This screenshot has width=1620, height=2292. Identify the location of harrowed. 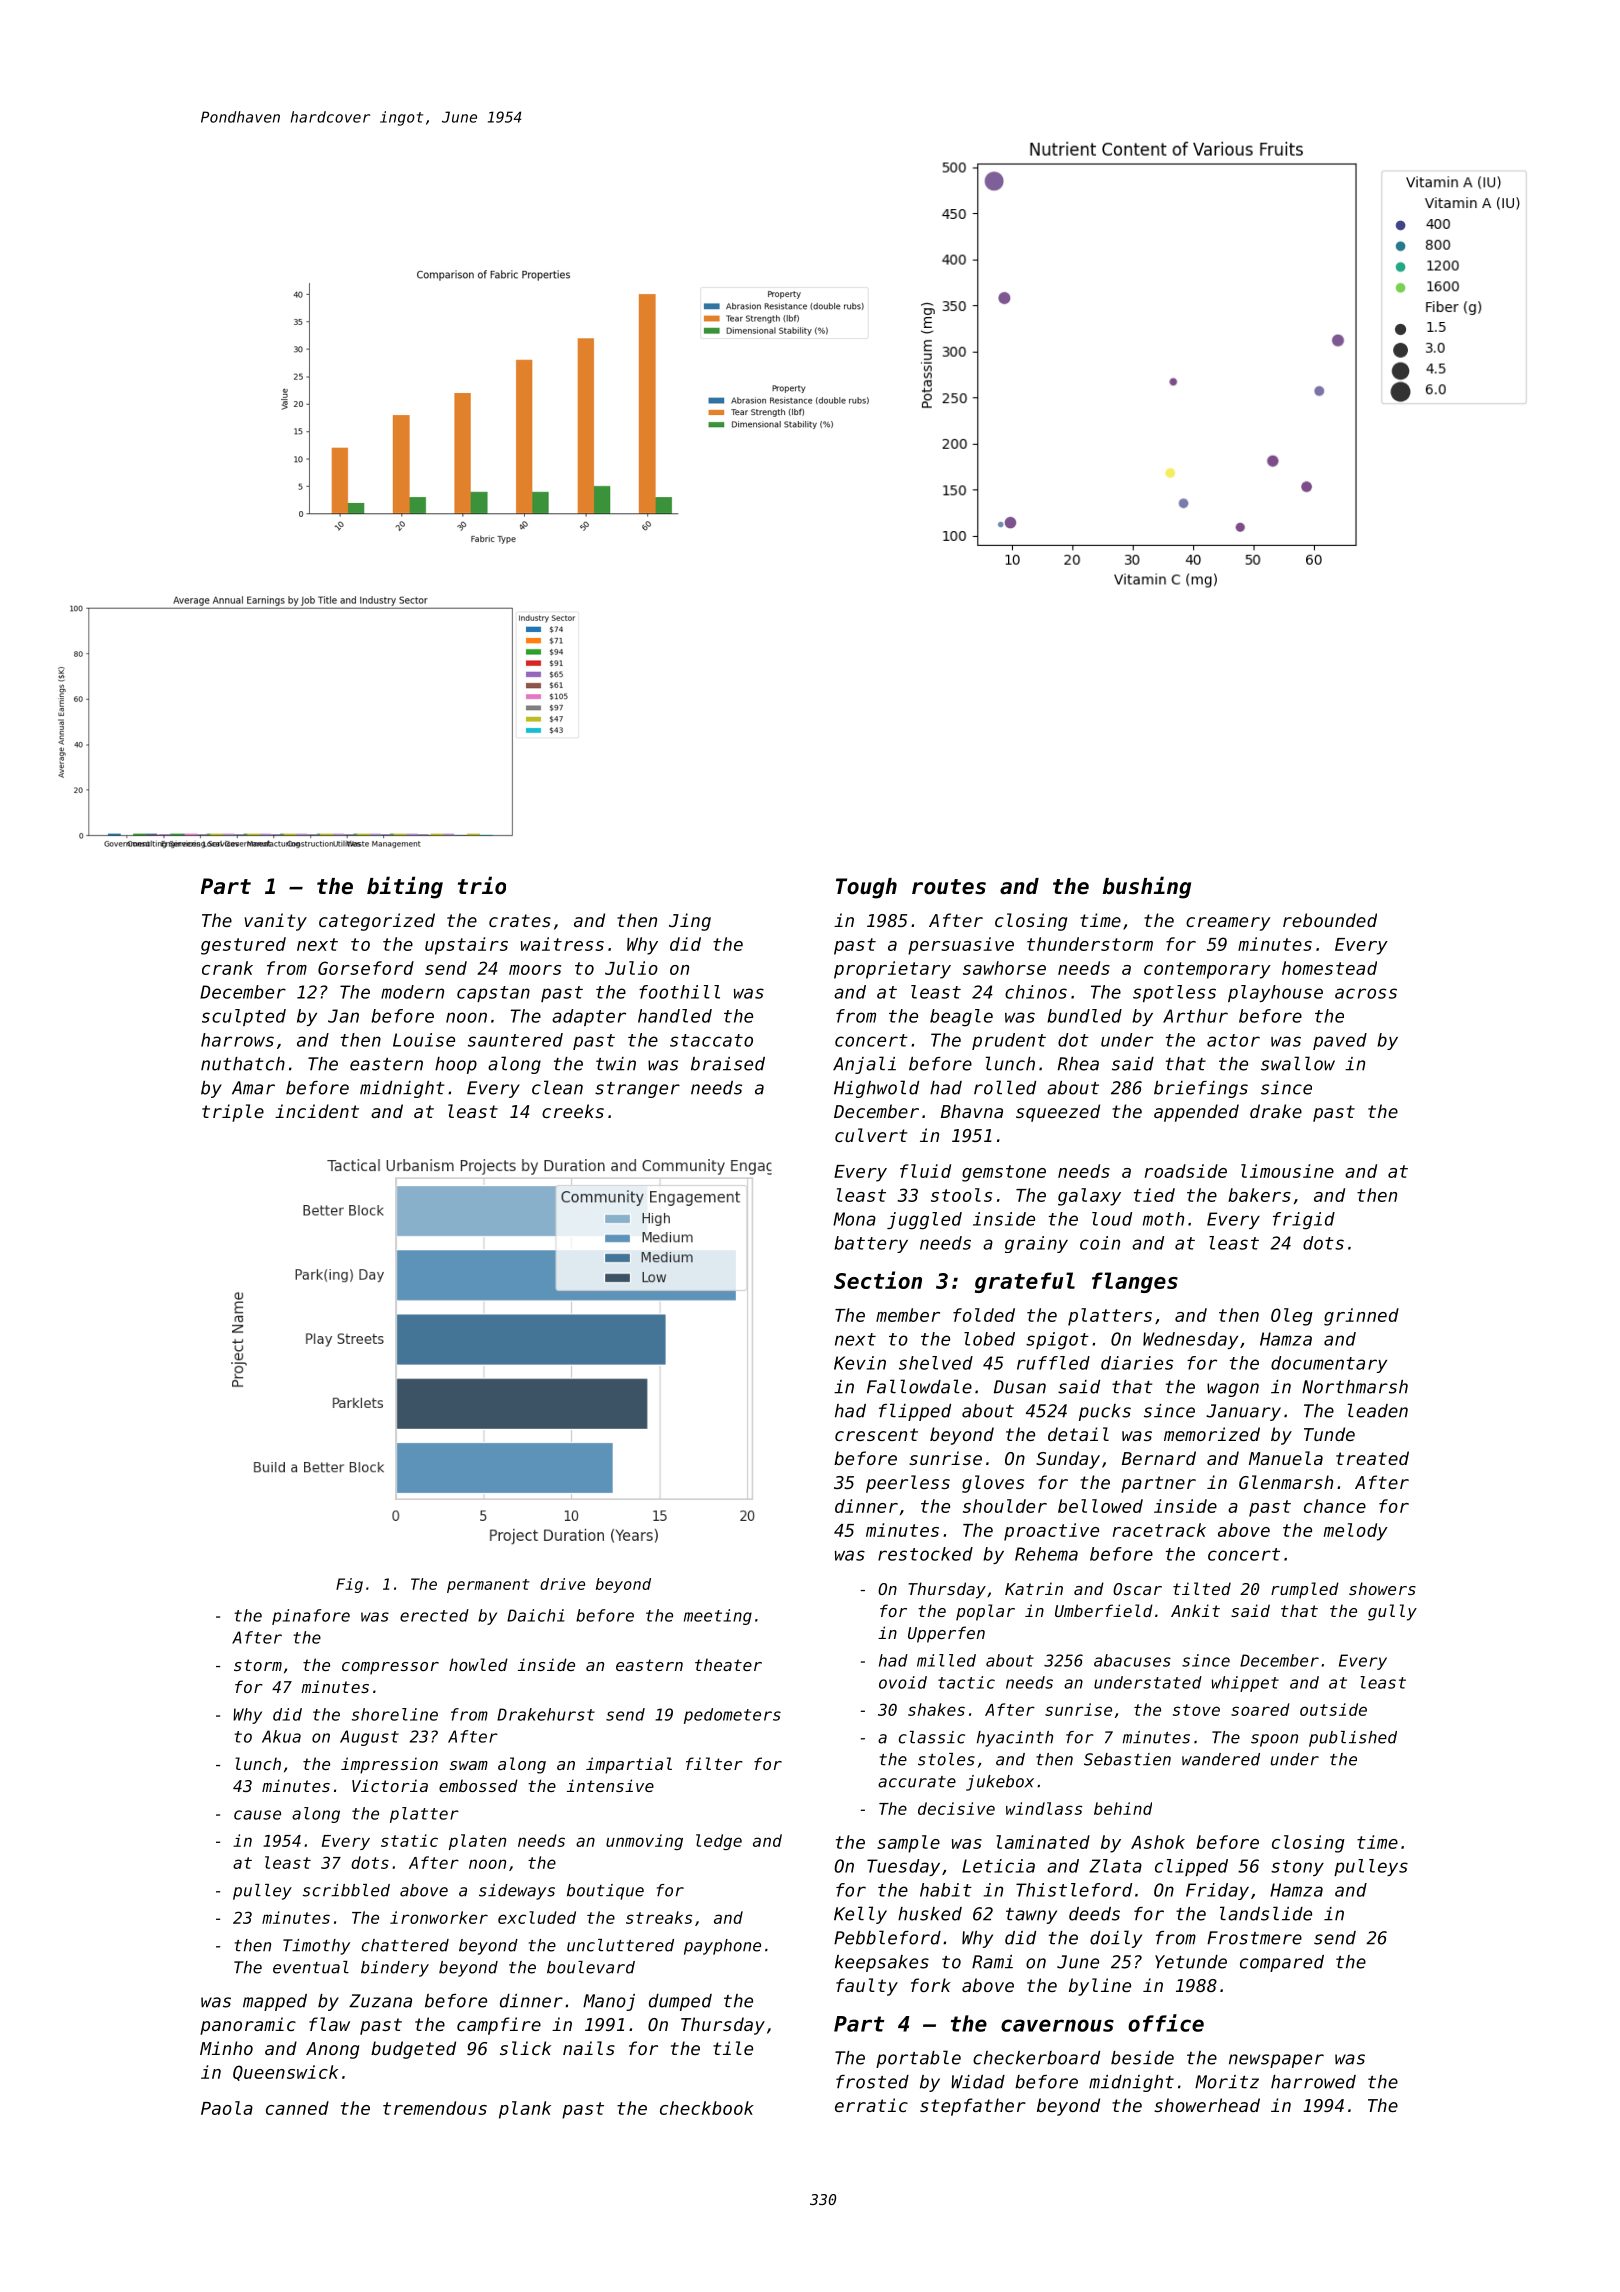
(1313, 2082).
